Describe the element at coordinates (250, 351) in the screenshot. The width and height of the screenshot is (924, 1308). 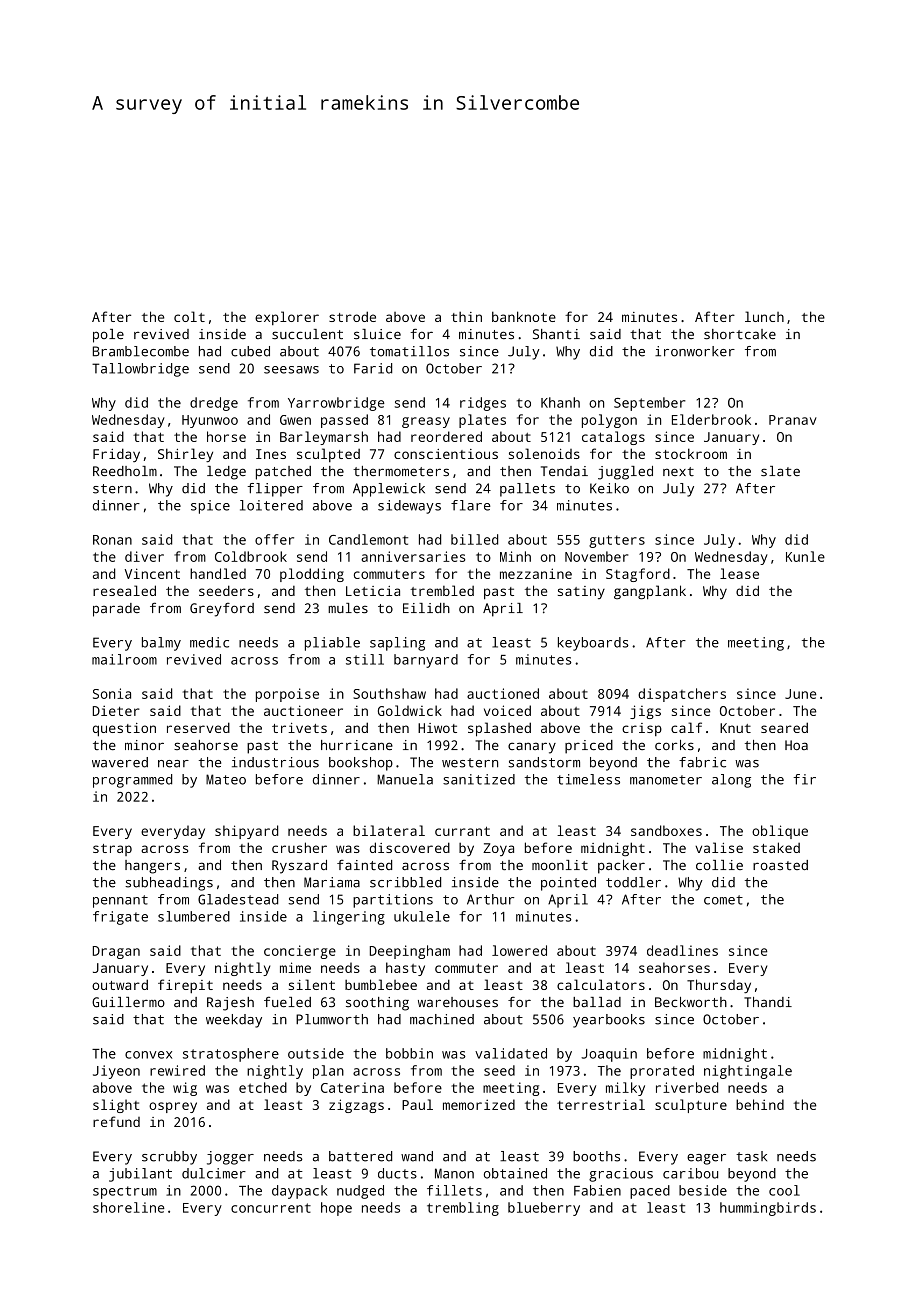
I see `cubed` at that location.
